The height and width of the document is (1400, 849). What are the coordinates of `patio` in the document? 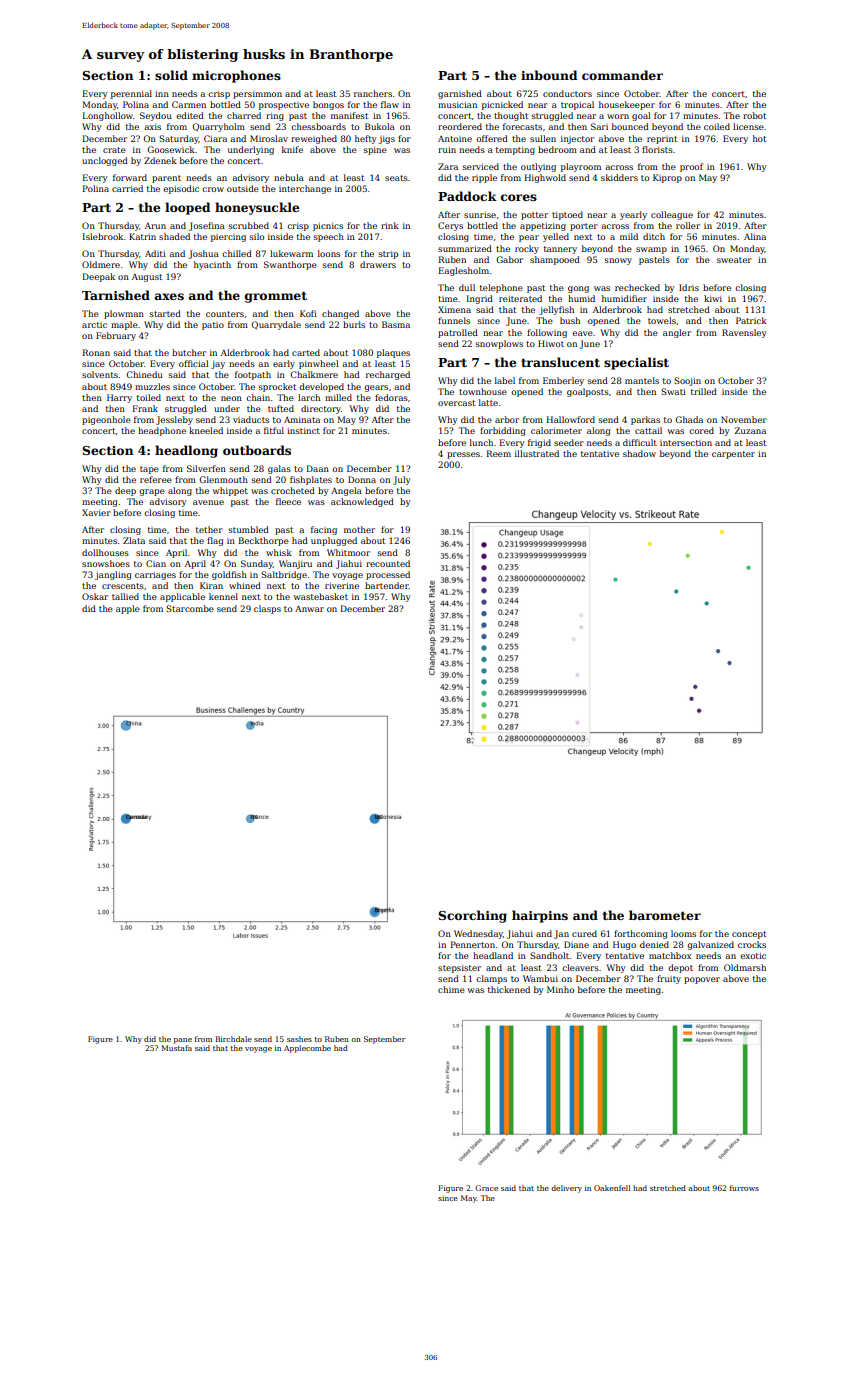 It's located at (213, 326).
